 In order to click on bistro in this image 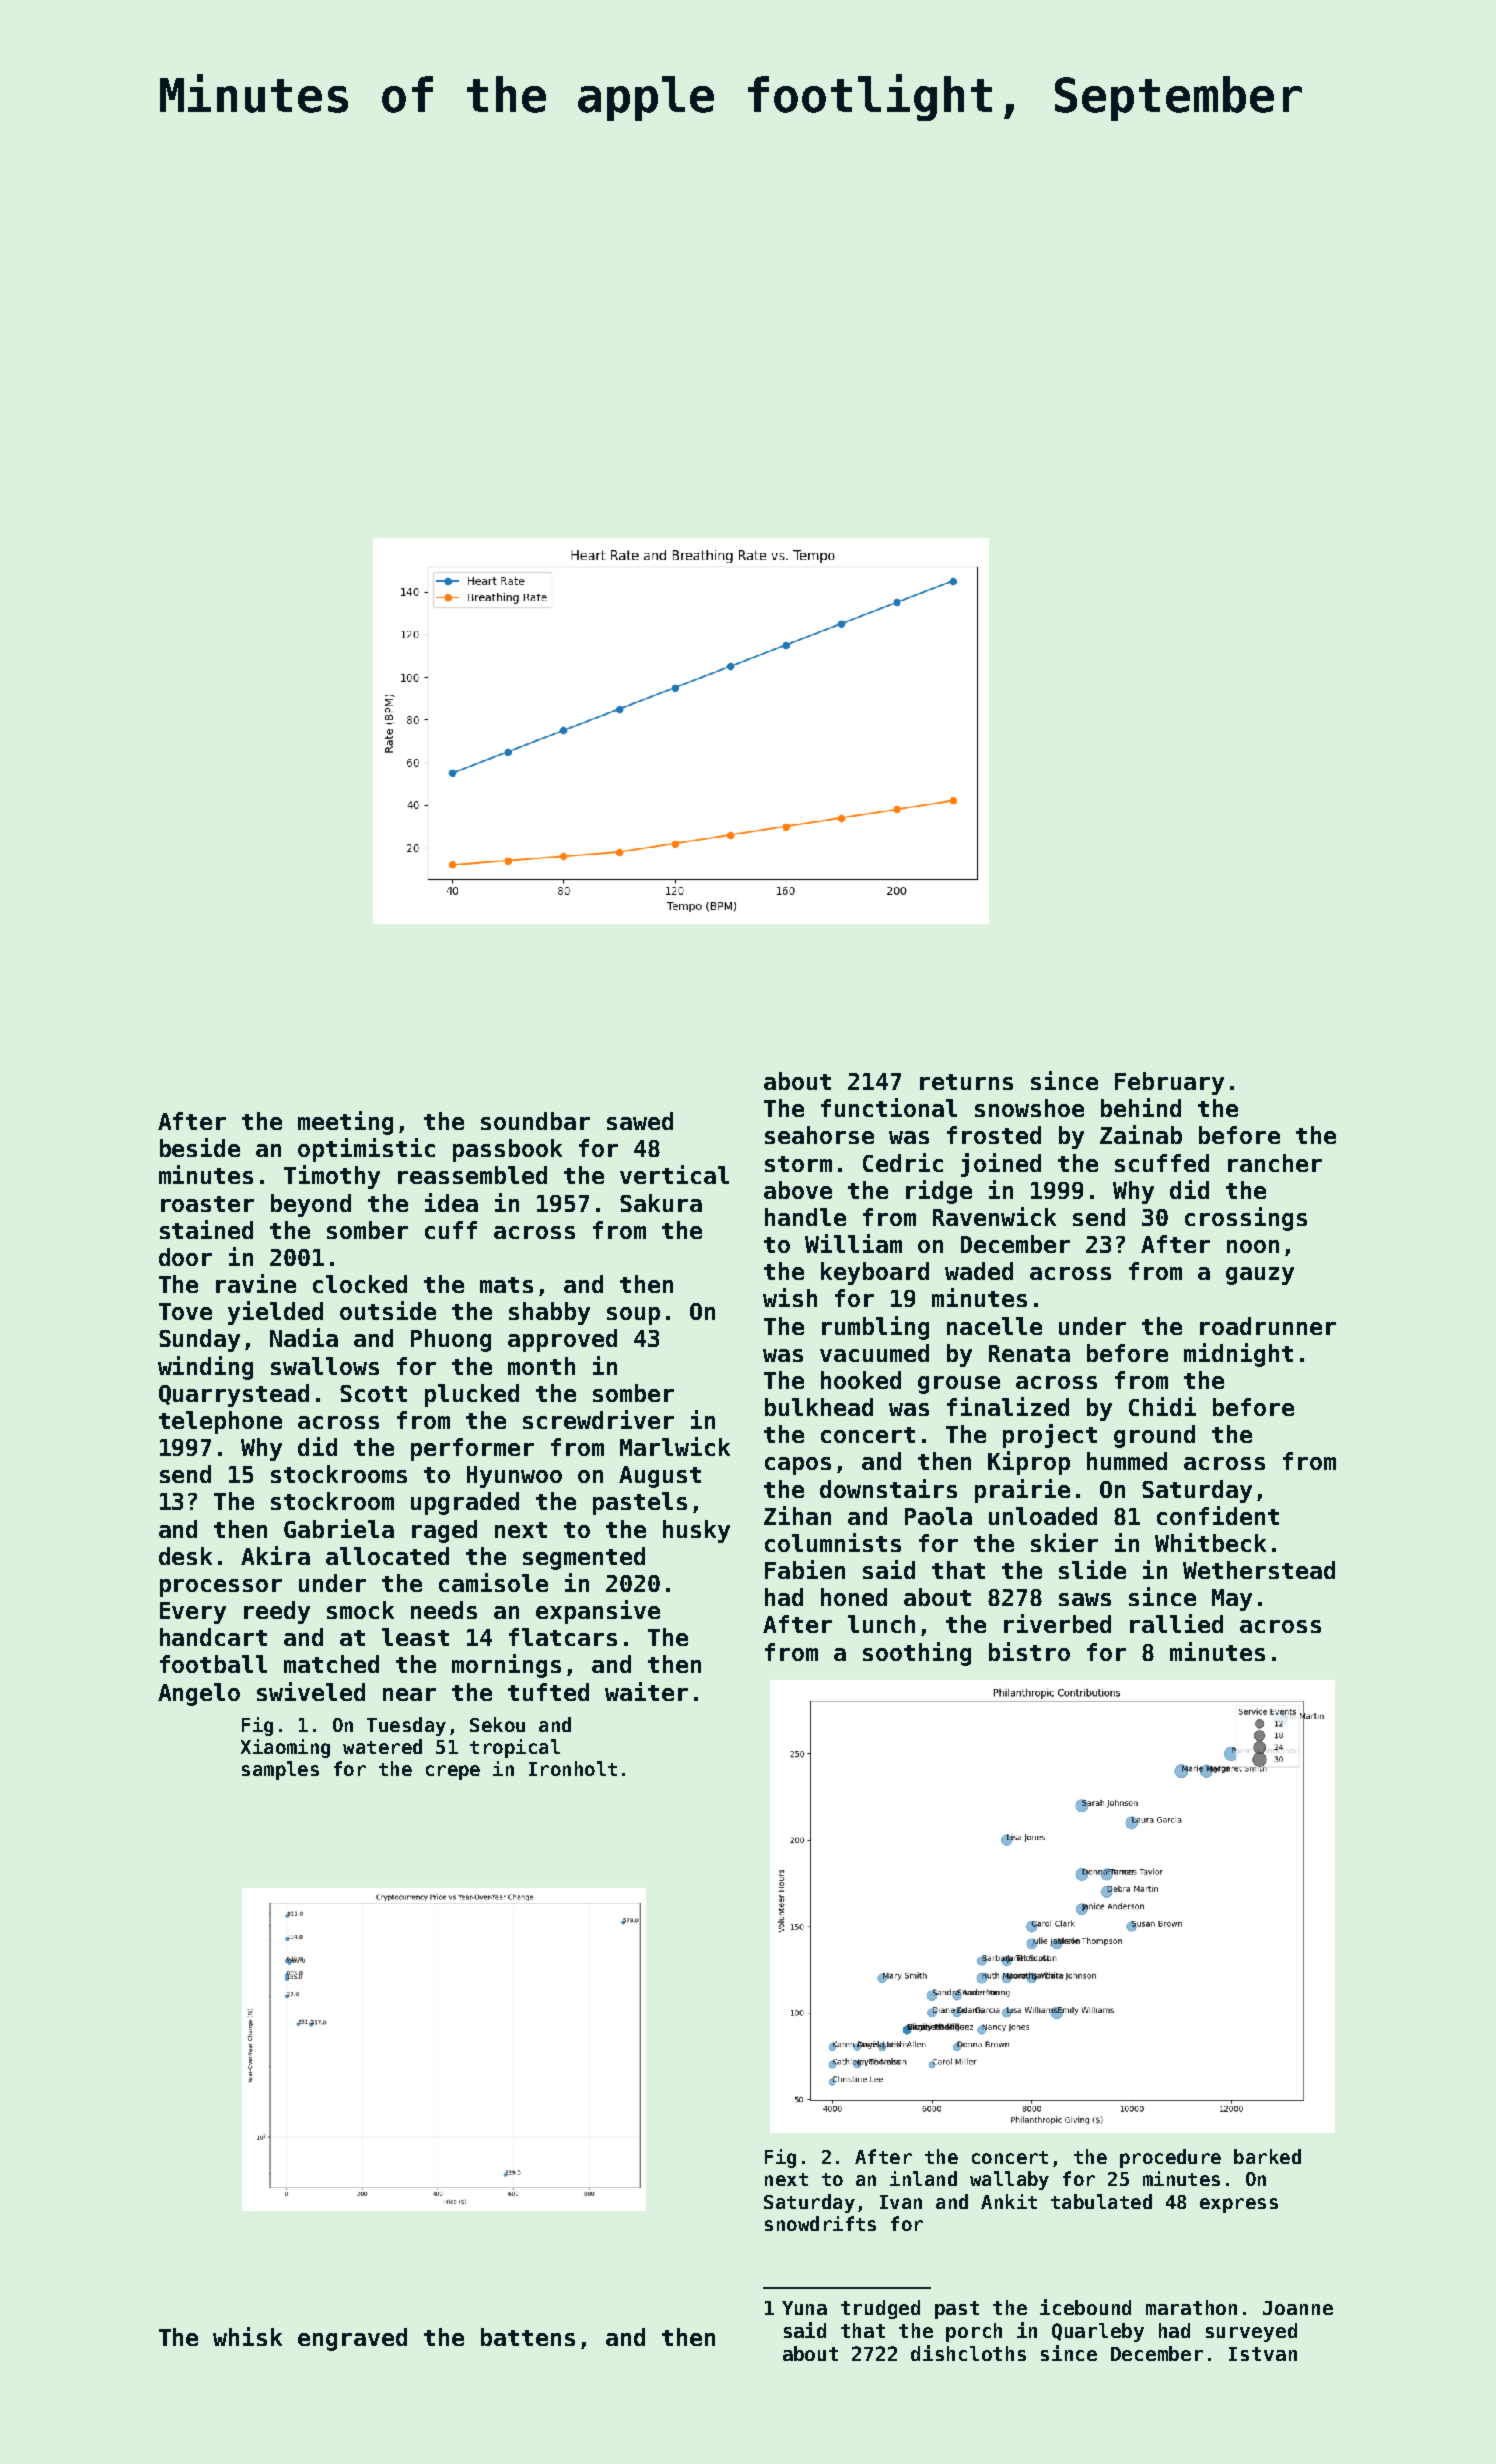, I will do `click(1029, 1651)`.
